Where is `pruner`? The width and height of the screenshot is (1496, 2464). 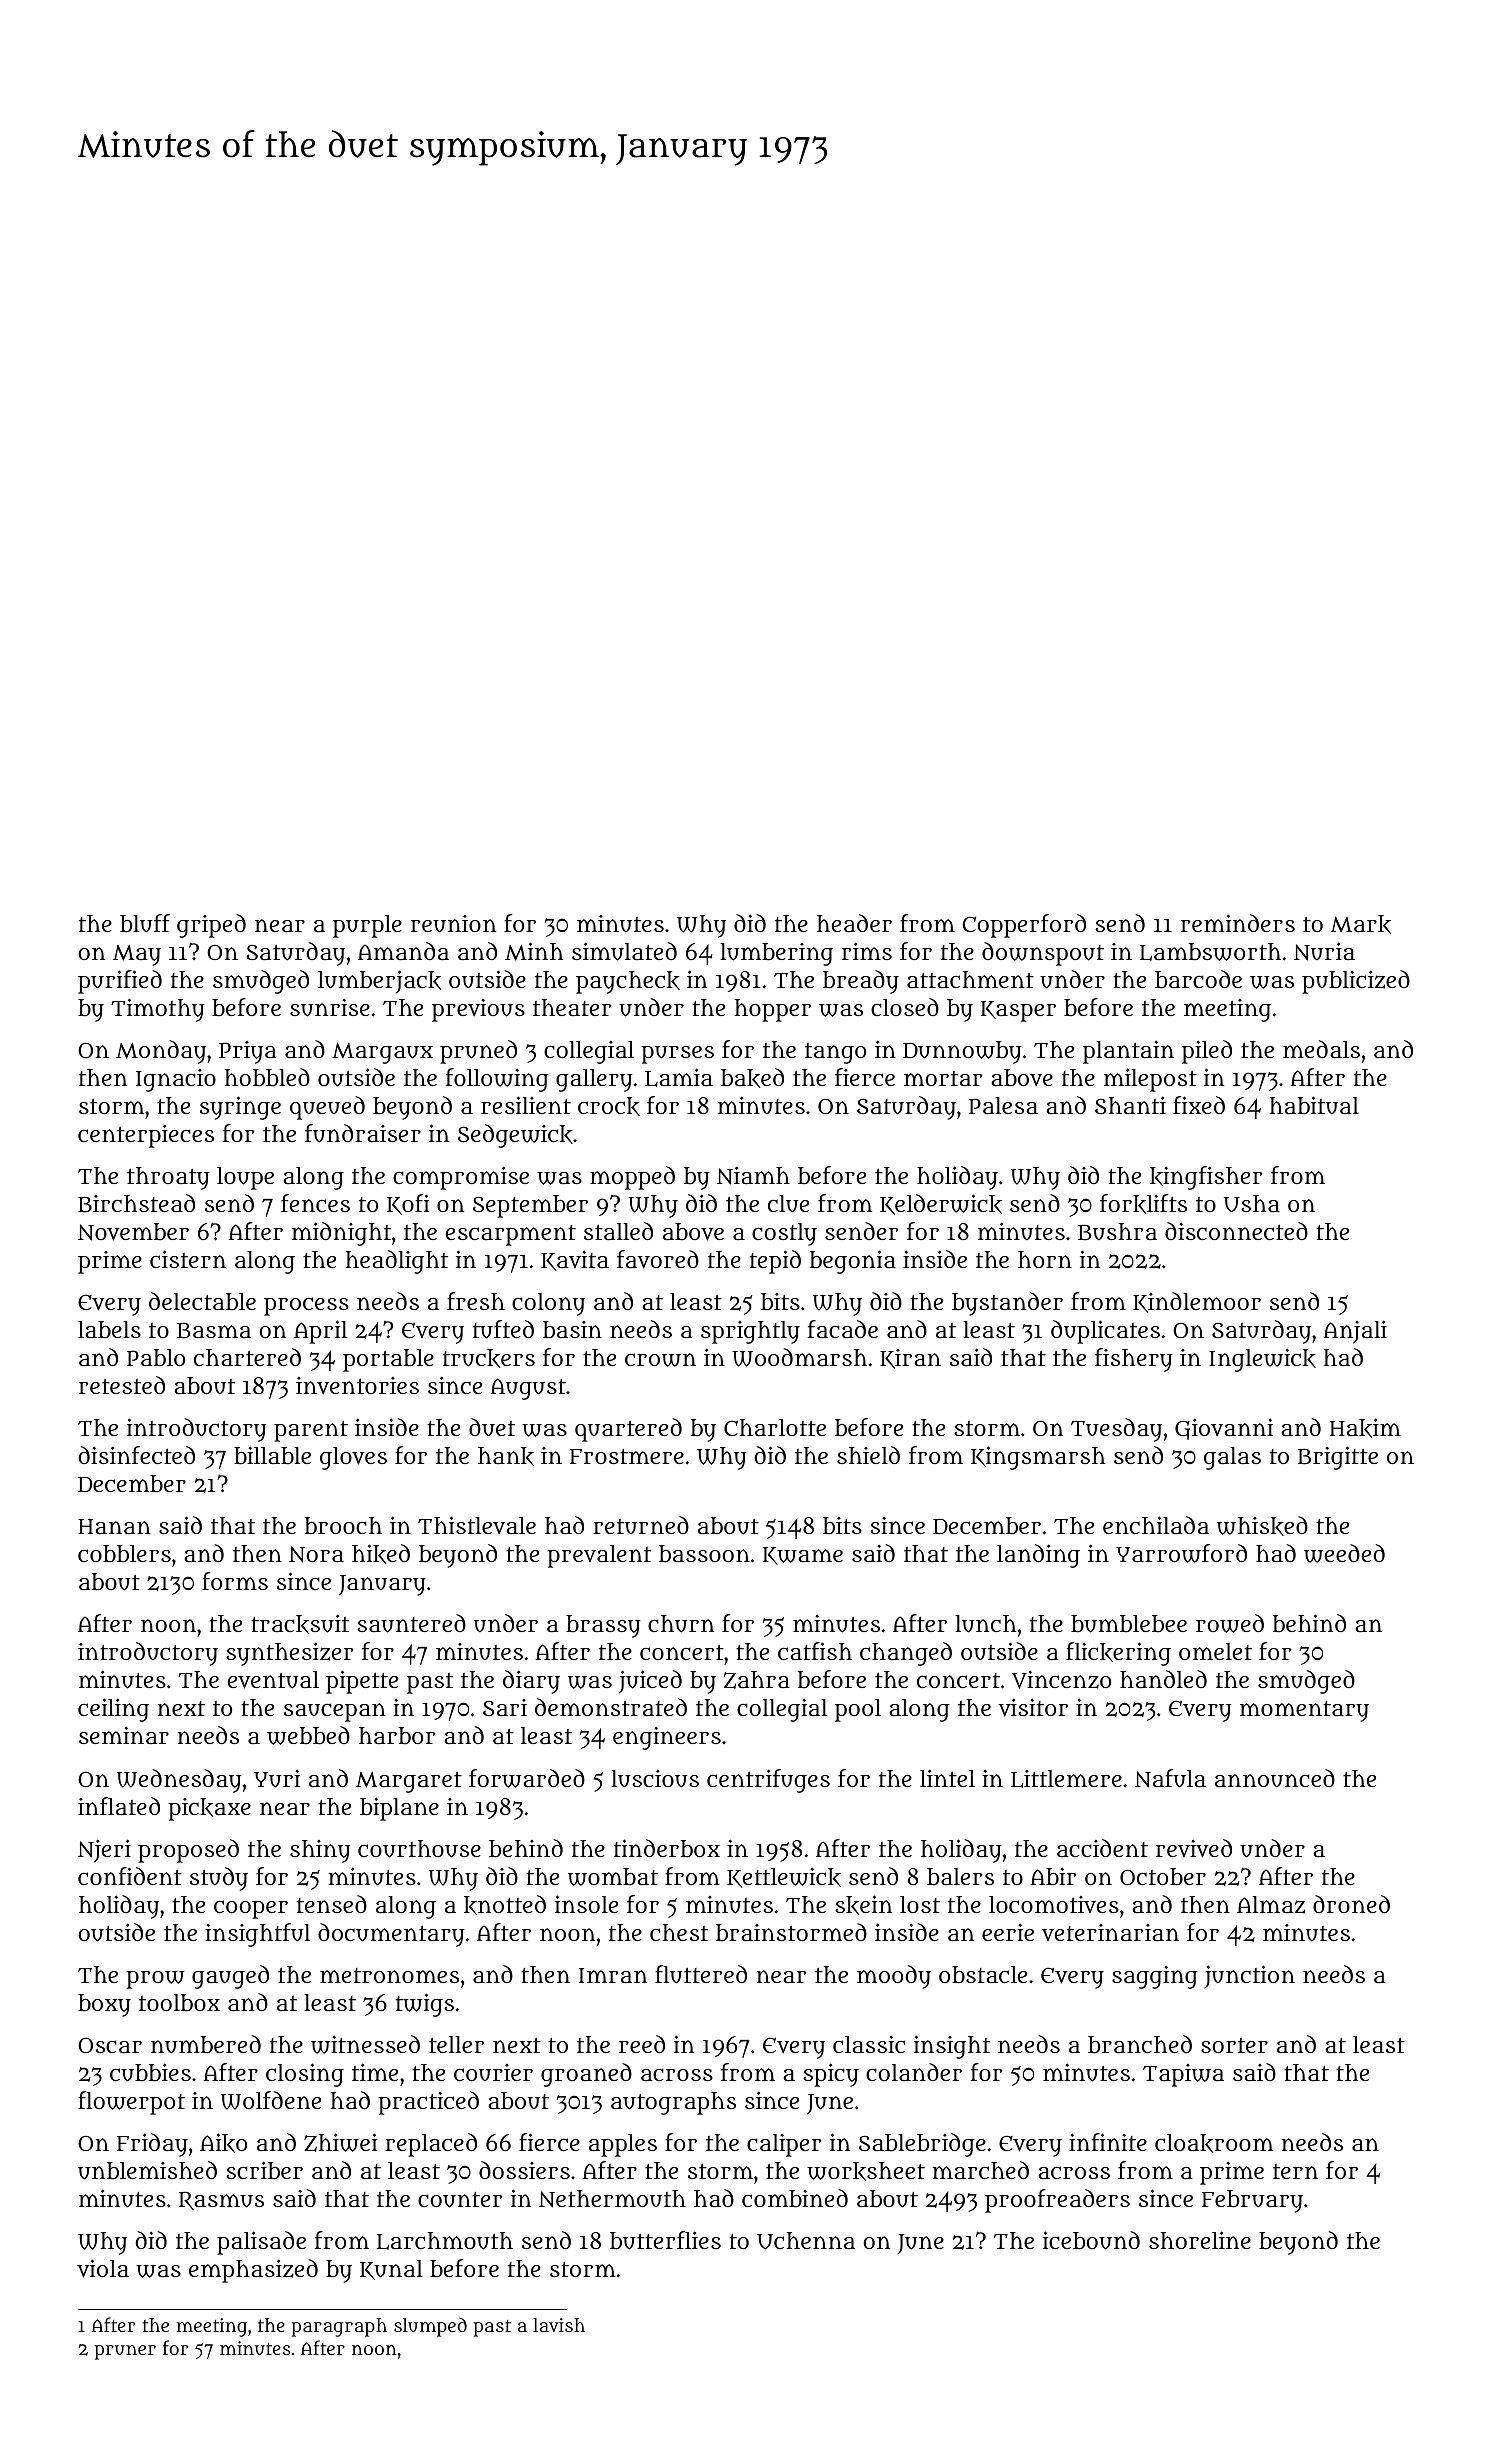 pruner is located at coordinates (125, 2352).
